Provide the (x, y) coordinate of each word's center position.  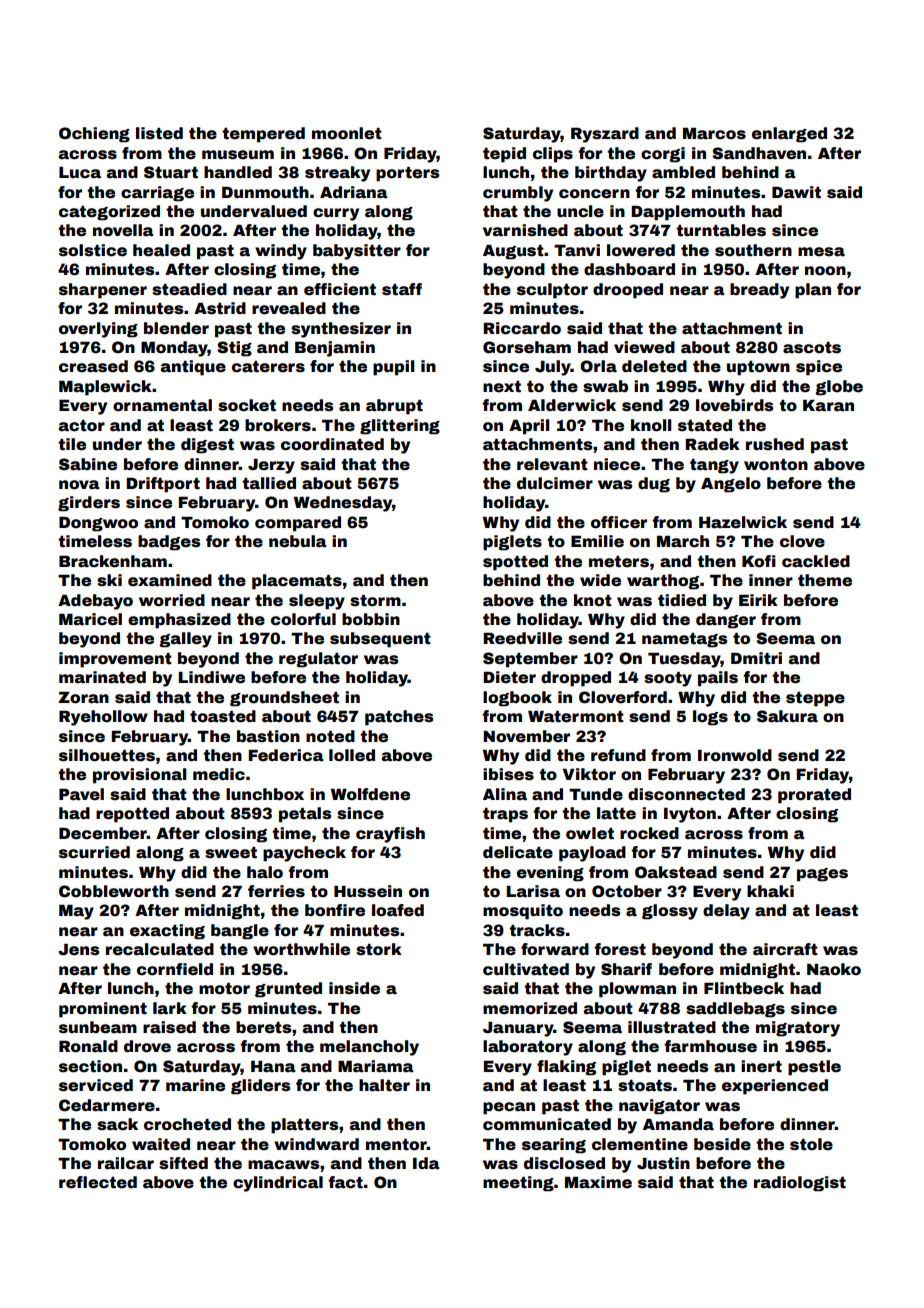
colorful (303, 619)
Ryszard (605, 135)
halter (384, 1085)
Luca (80, 173)
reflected (98, 1182)
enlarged (789, 135)
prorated (814, 796)
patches (399, 718)
